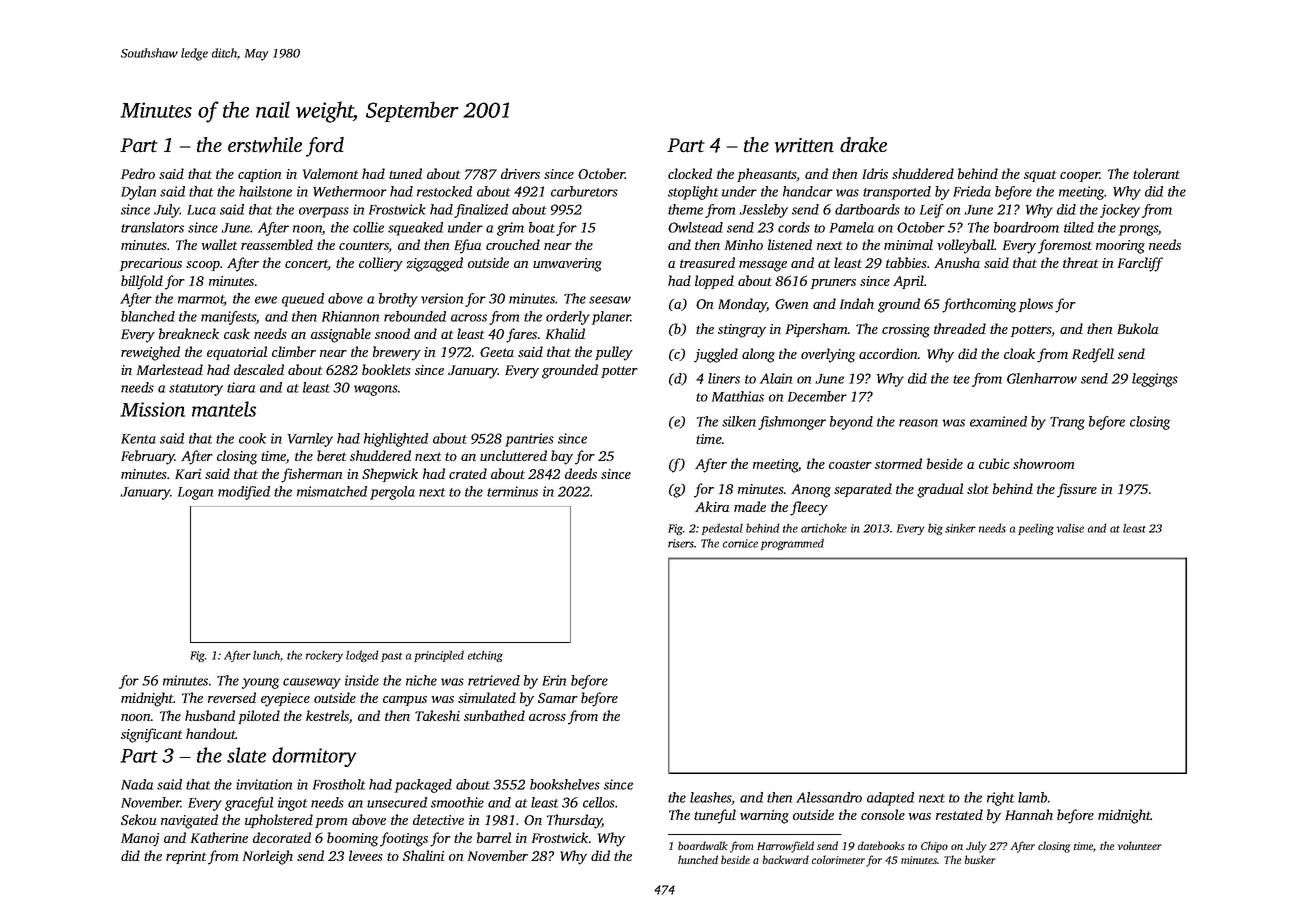 The width and height of the screenshot is (1308, 924). What do you see at coordinates (599, 802) in the screenshot?
I see `cellos` at bounding box center [599, 802].
